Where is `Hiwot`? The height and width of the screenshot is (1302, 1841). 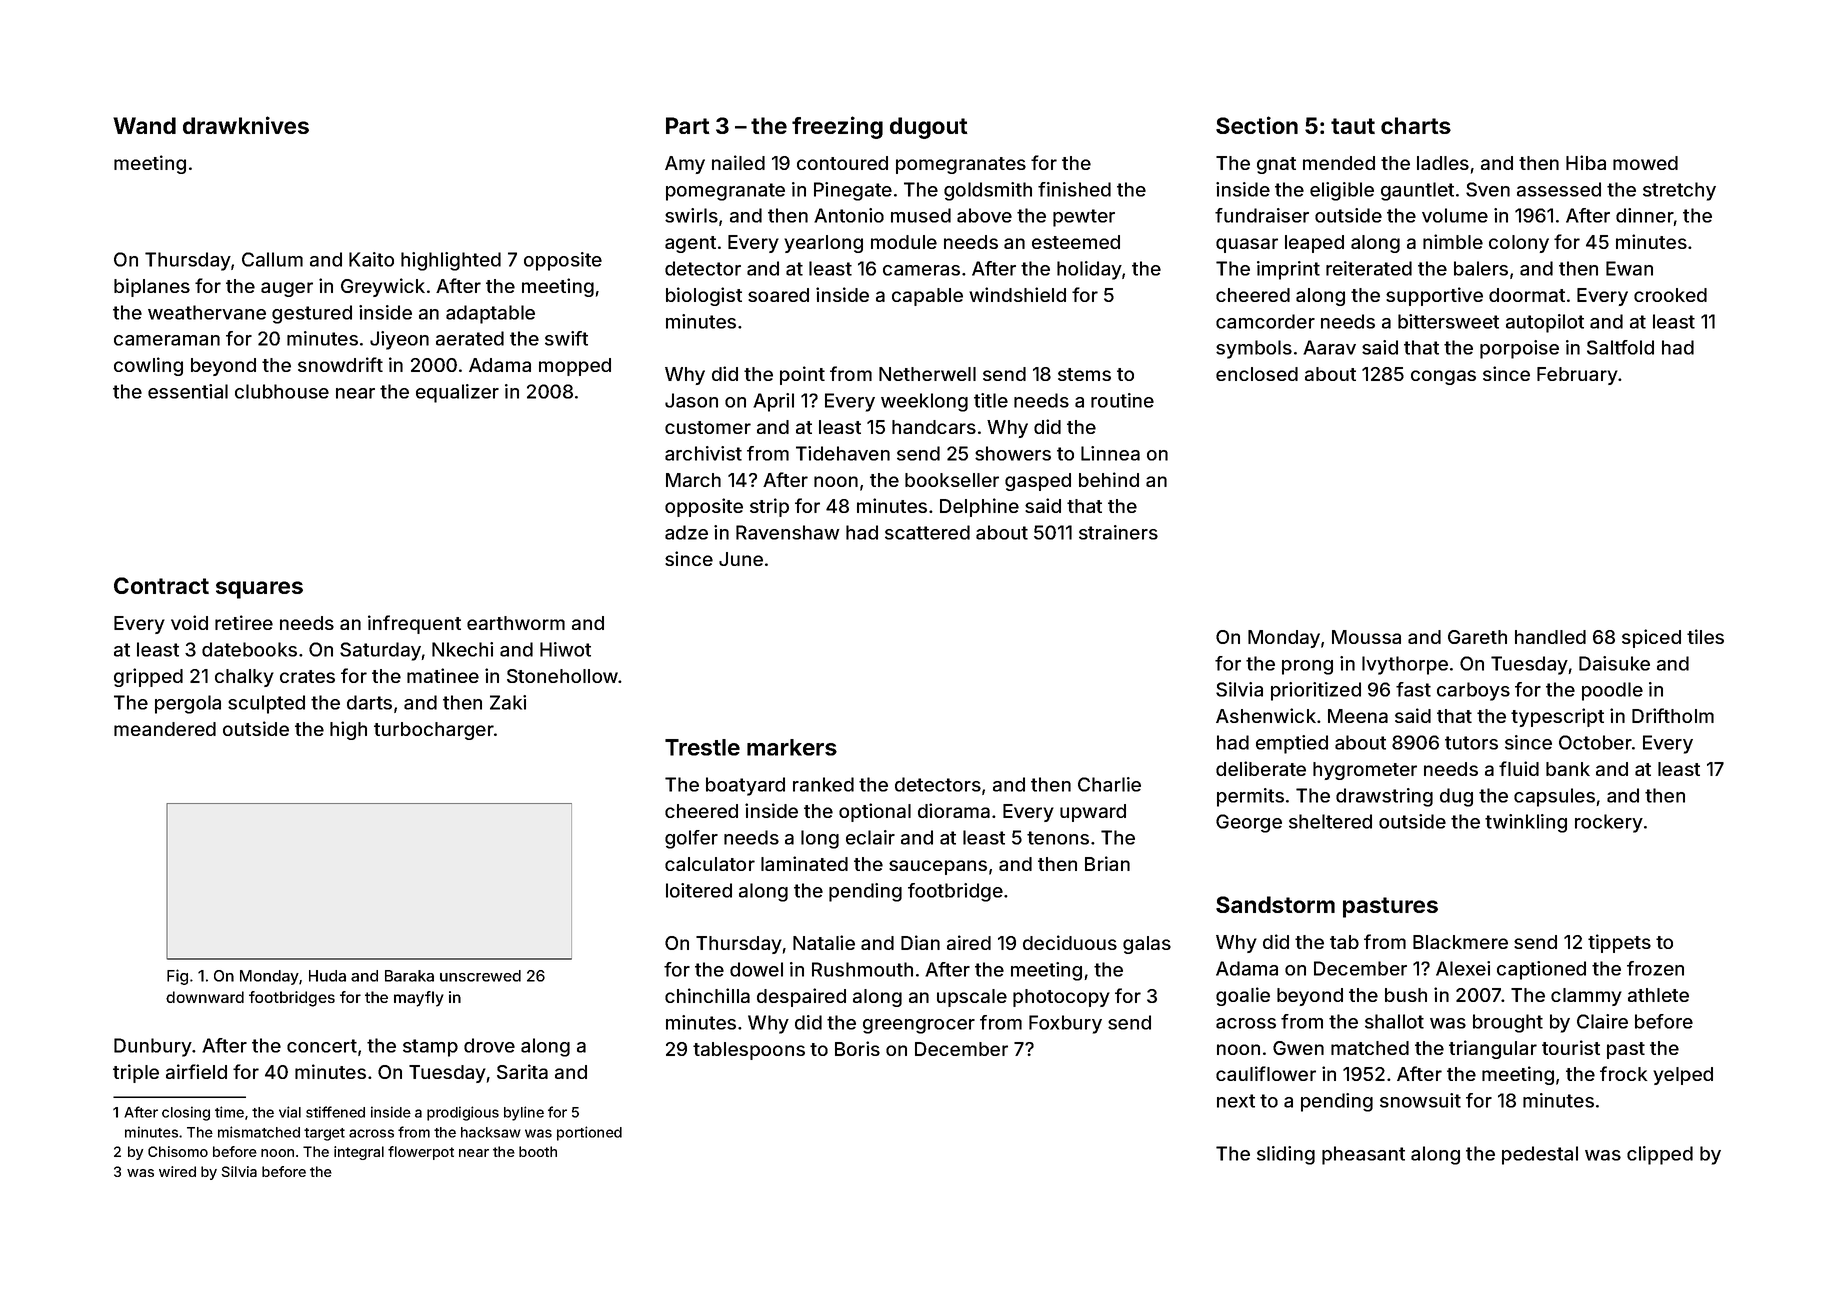 Hiwot is located at coordinates (565, 649).
